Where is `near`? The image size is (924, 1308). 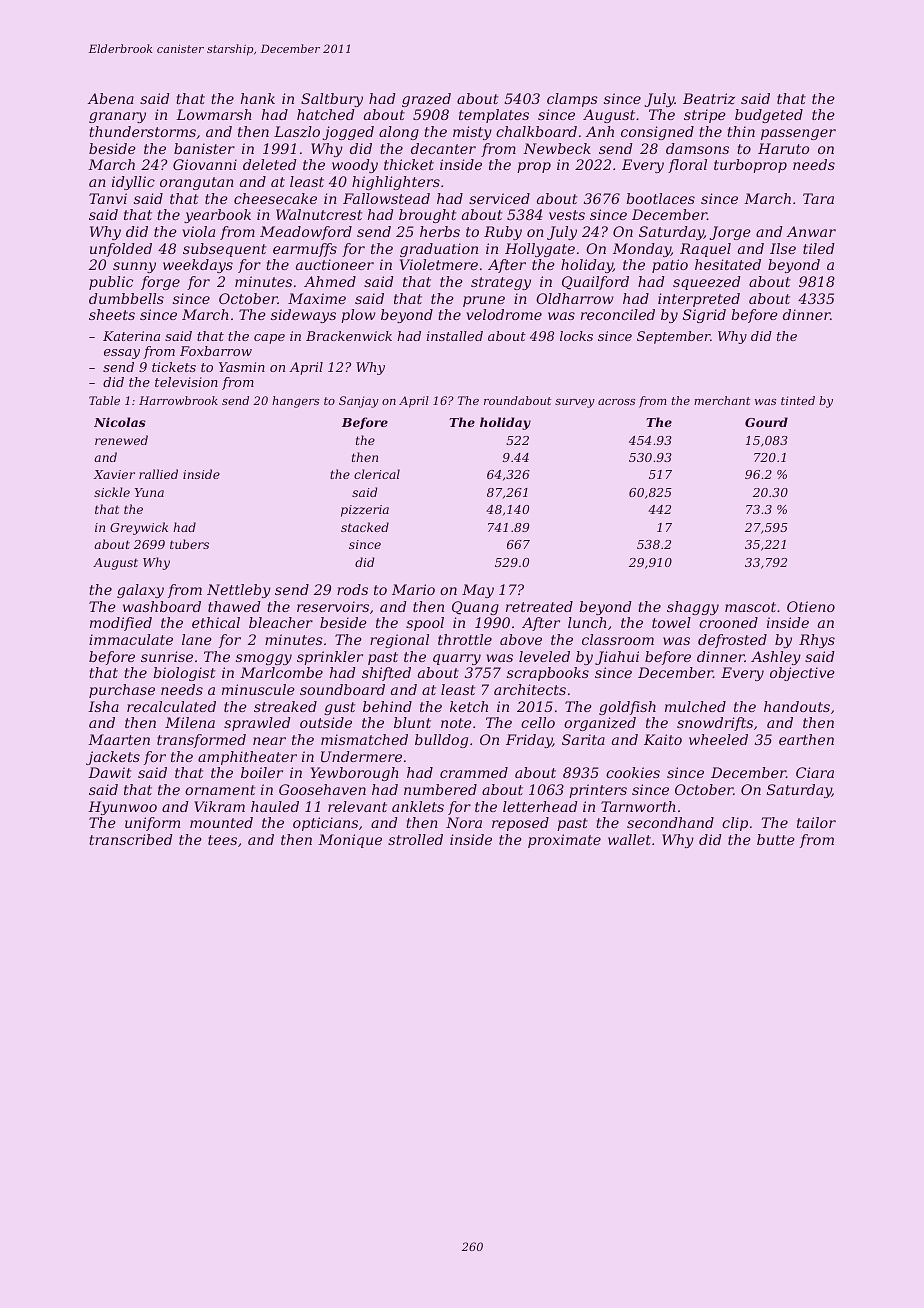 near is located at coordinates (269, 741).
